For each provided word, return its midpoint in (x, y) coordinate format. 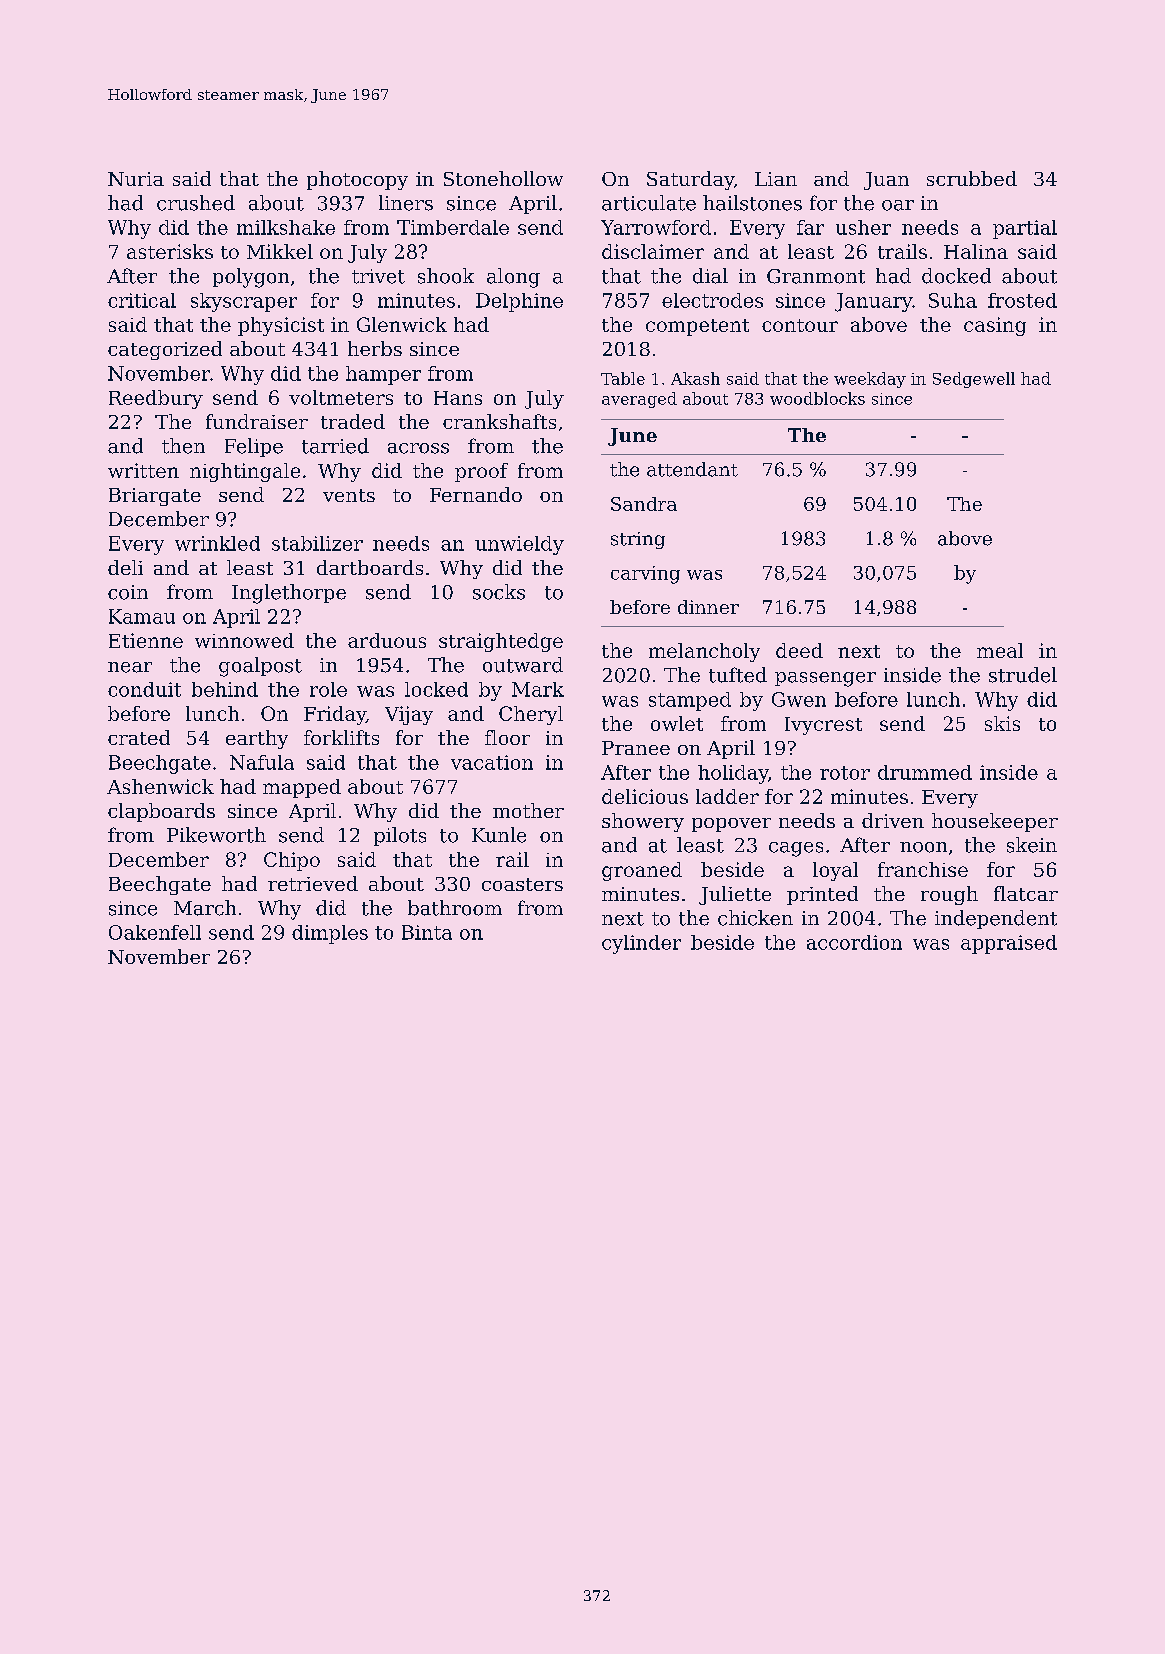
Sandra (644, 504)
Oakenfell (155, 932)
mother (528, 810)
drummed (925, 772)
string (638, 540)
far (810, 227)
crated (139, 737)
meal (1000, 650)
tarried (335, 446)
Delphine (519, 302)
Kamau (142, 616)
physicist (281, 326)
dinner (708, 607)
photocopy (357, 180)
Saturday (690, 180)
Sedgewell (974, 380)
